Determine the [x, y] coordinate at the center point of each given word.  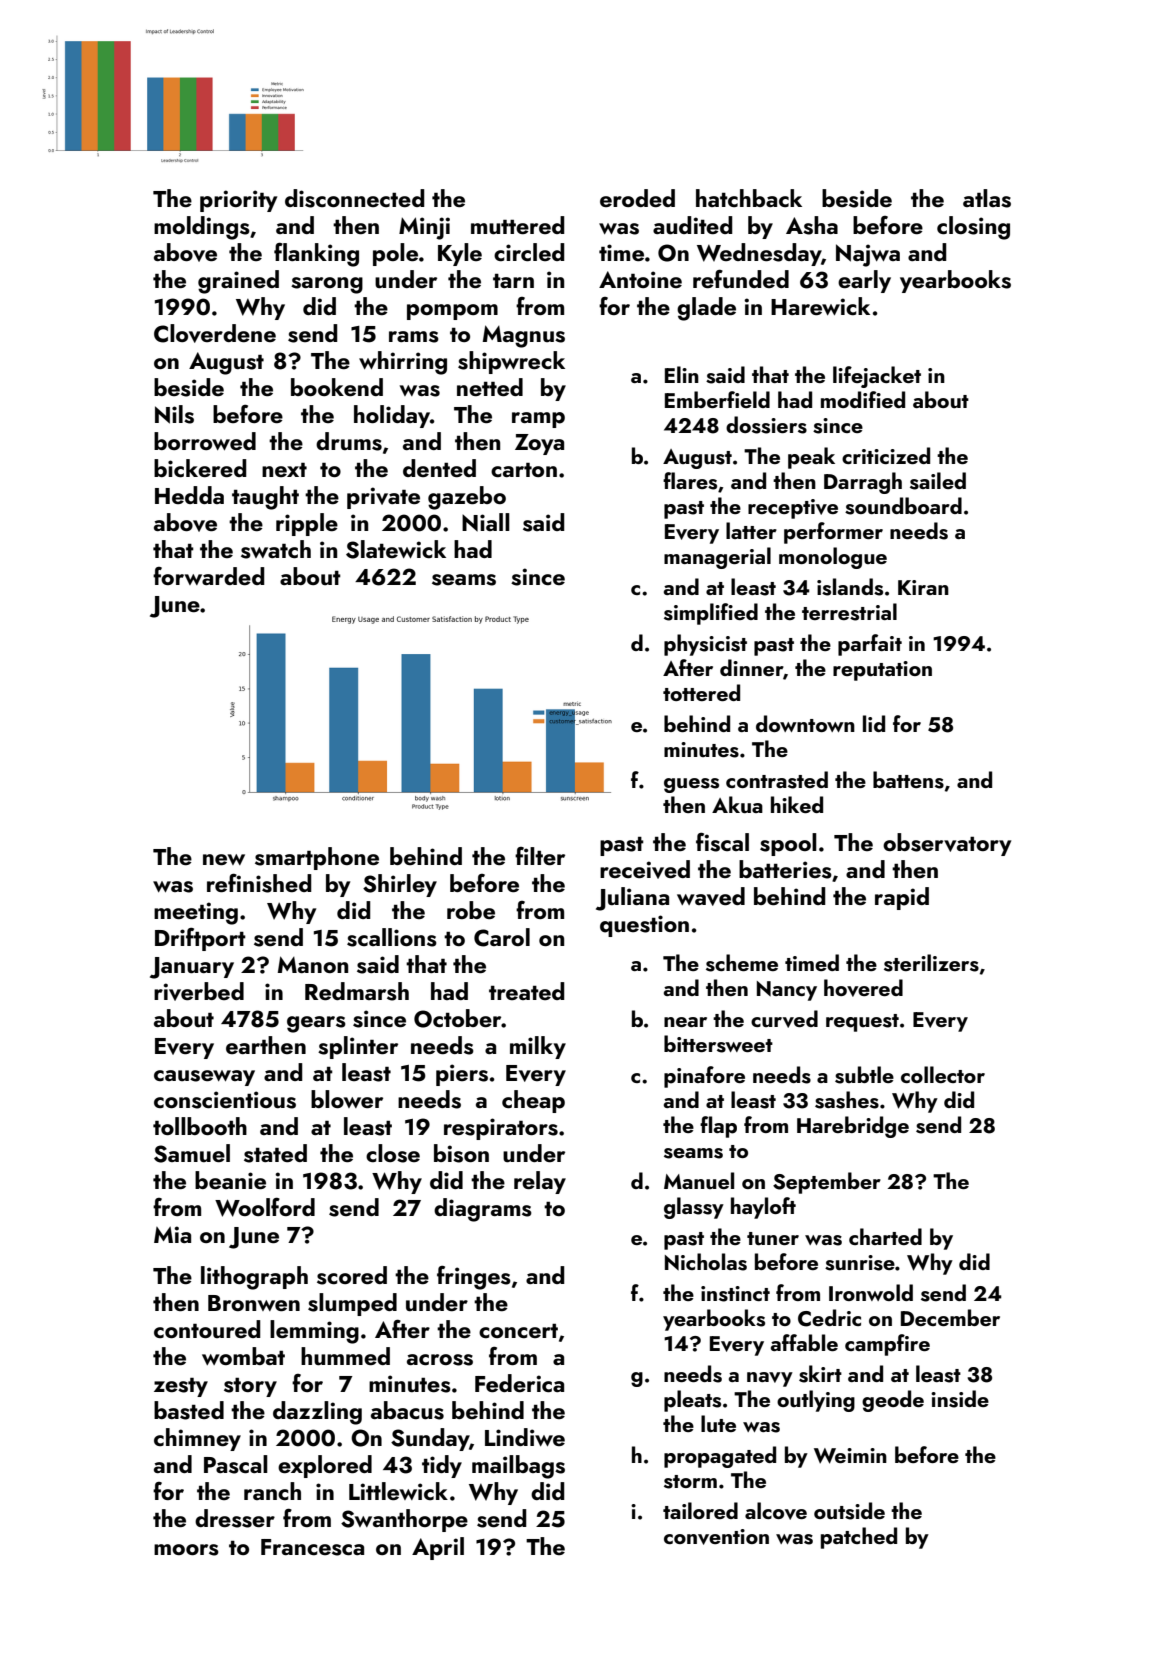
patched [859, 1538]
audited [692, 225]
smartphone [317, 858]
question [644, 926]
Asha [812, 225]
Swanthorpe [404, 1520]
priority [238, 201]
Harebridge [853, 1127]
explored [325, 1466]
